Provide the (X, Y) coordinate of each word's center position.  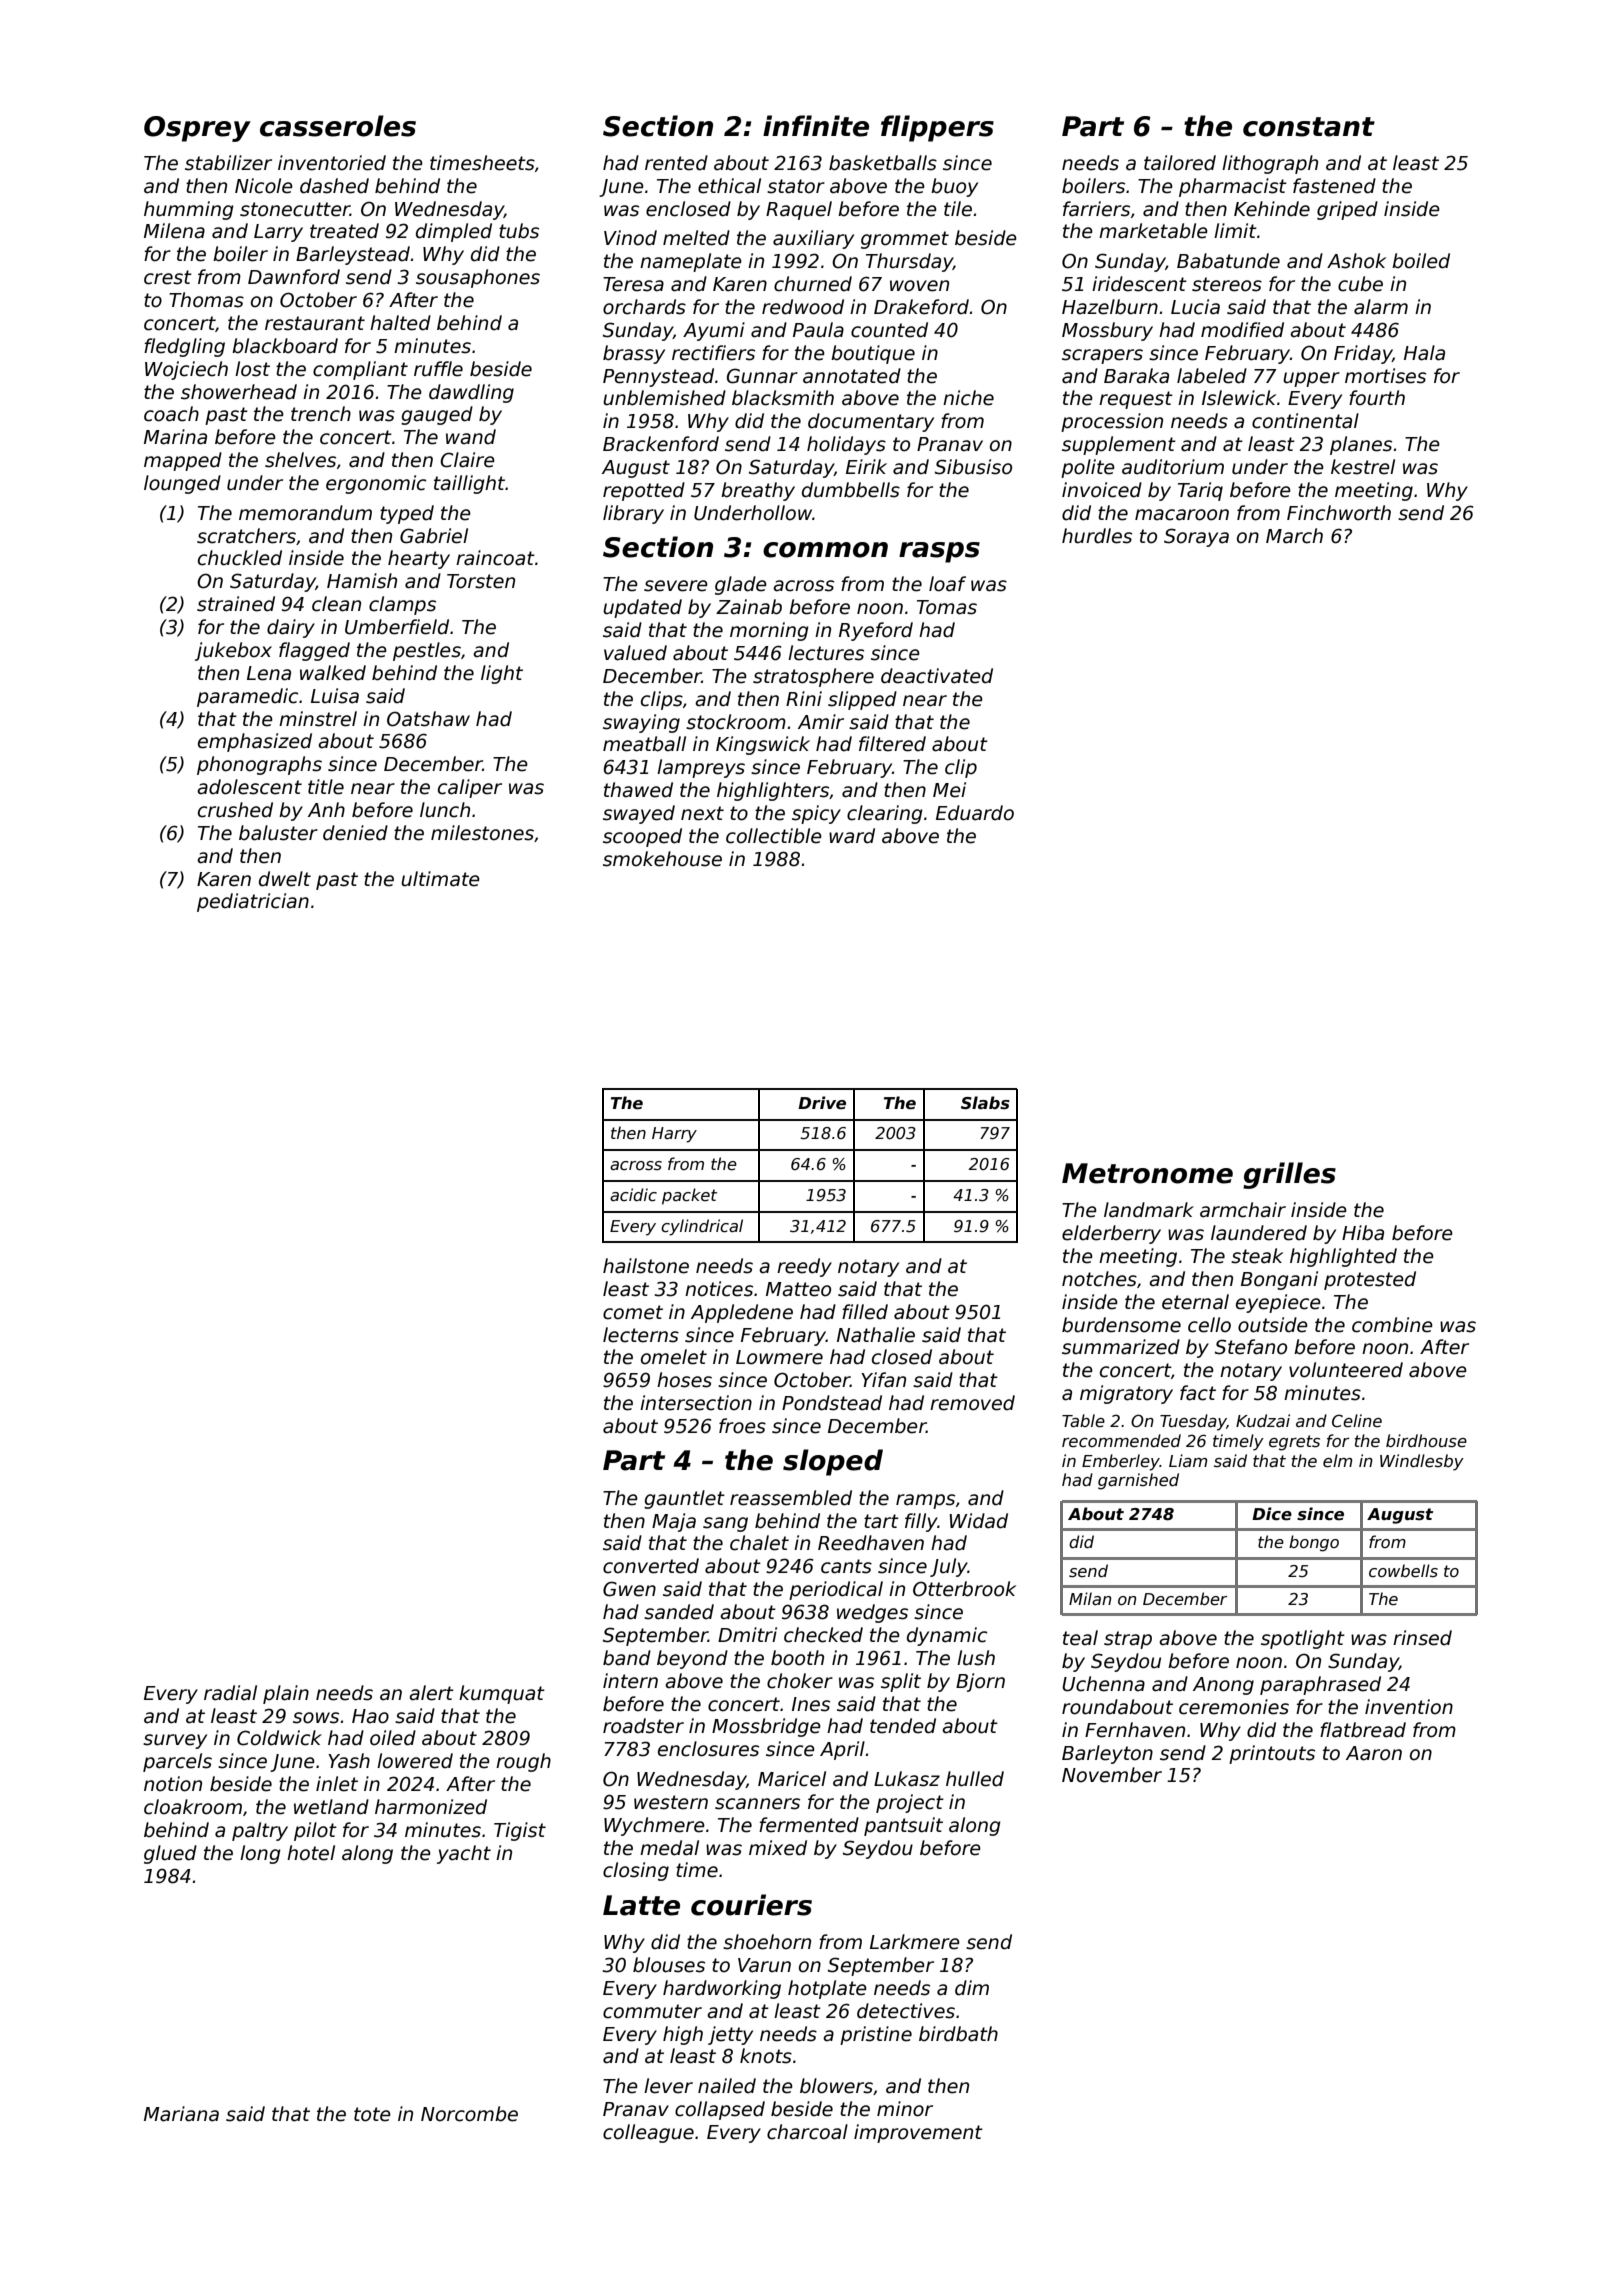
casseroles (338, 126)
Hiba (1363, 1233)
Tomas (947, 607)
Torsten (481, 581)
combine (1392, 1325)
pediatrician (253, 902)
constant (1309, 127)
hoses (684, 1380)
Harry (674, 1135)
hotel (311, 1853)
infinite (816, 126)
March (1294, 536)
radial (230, 1693)
